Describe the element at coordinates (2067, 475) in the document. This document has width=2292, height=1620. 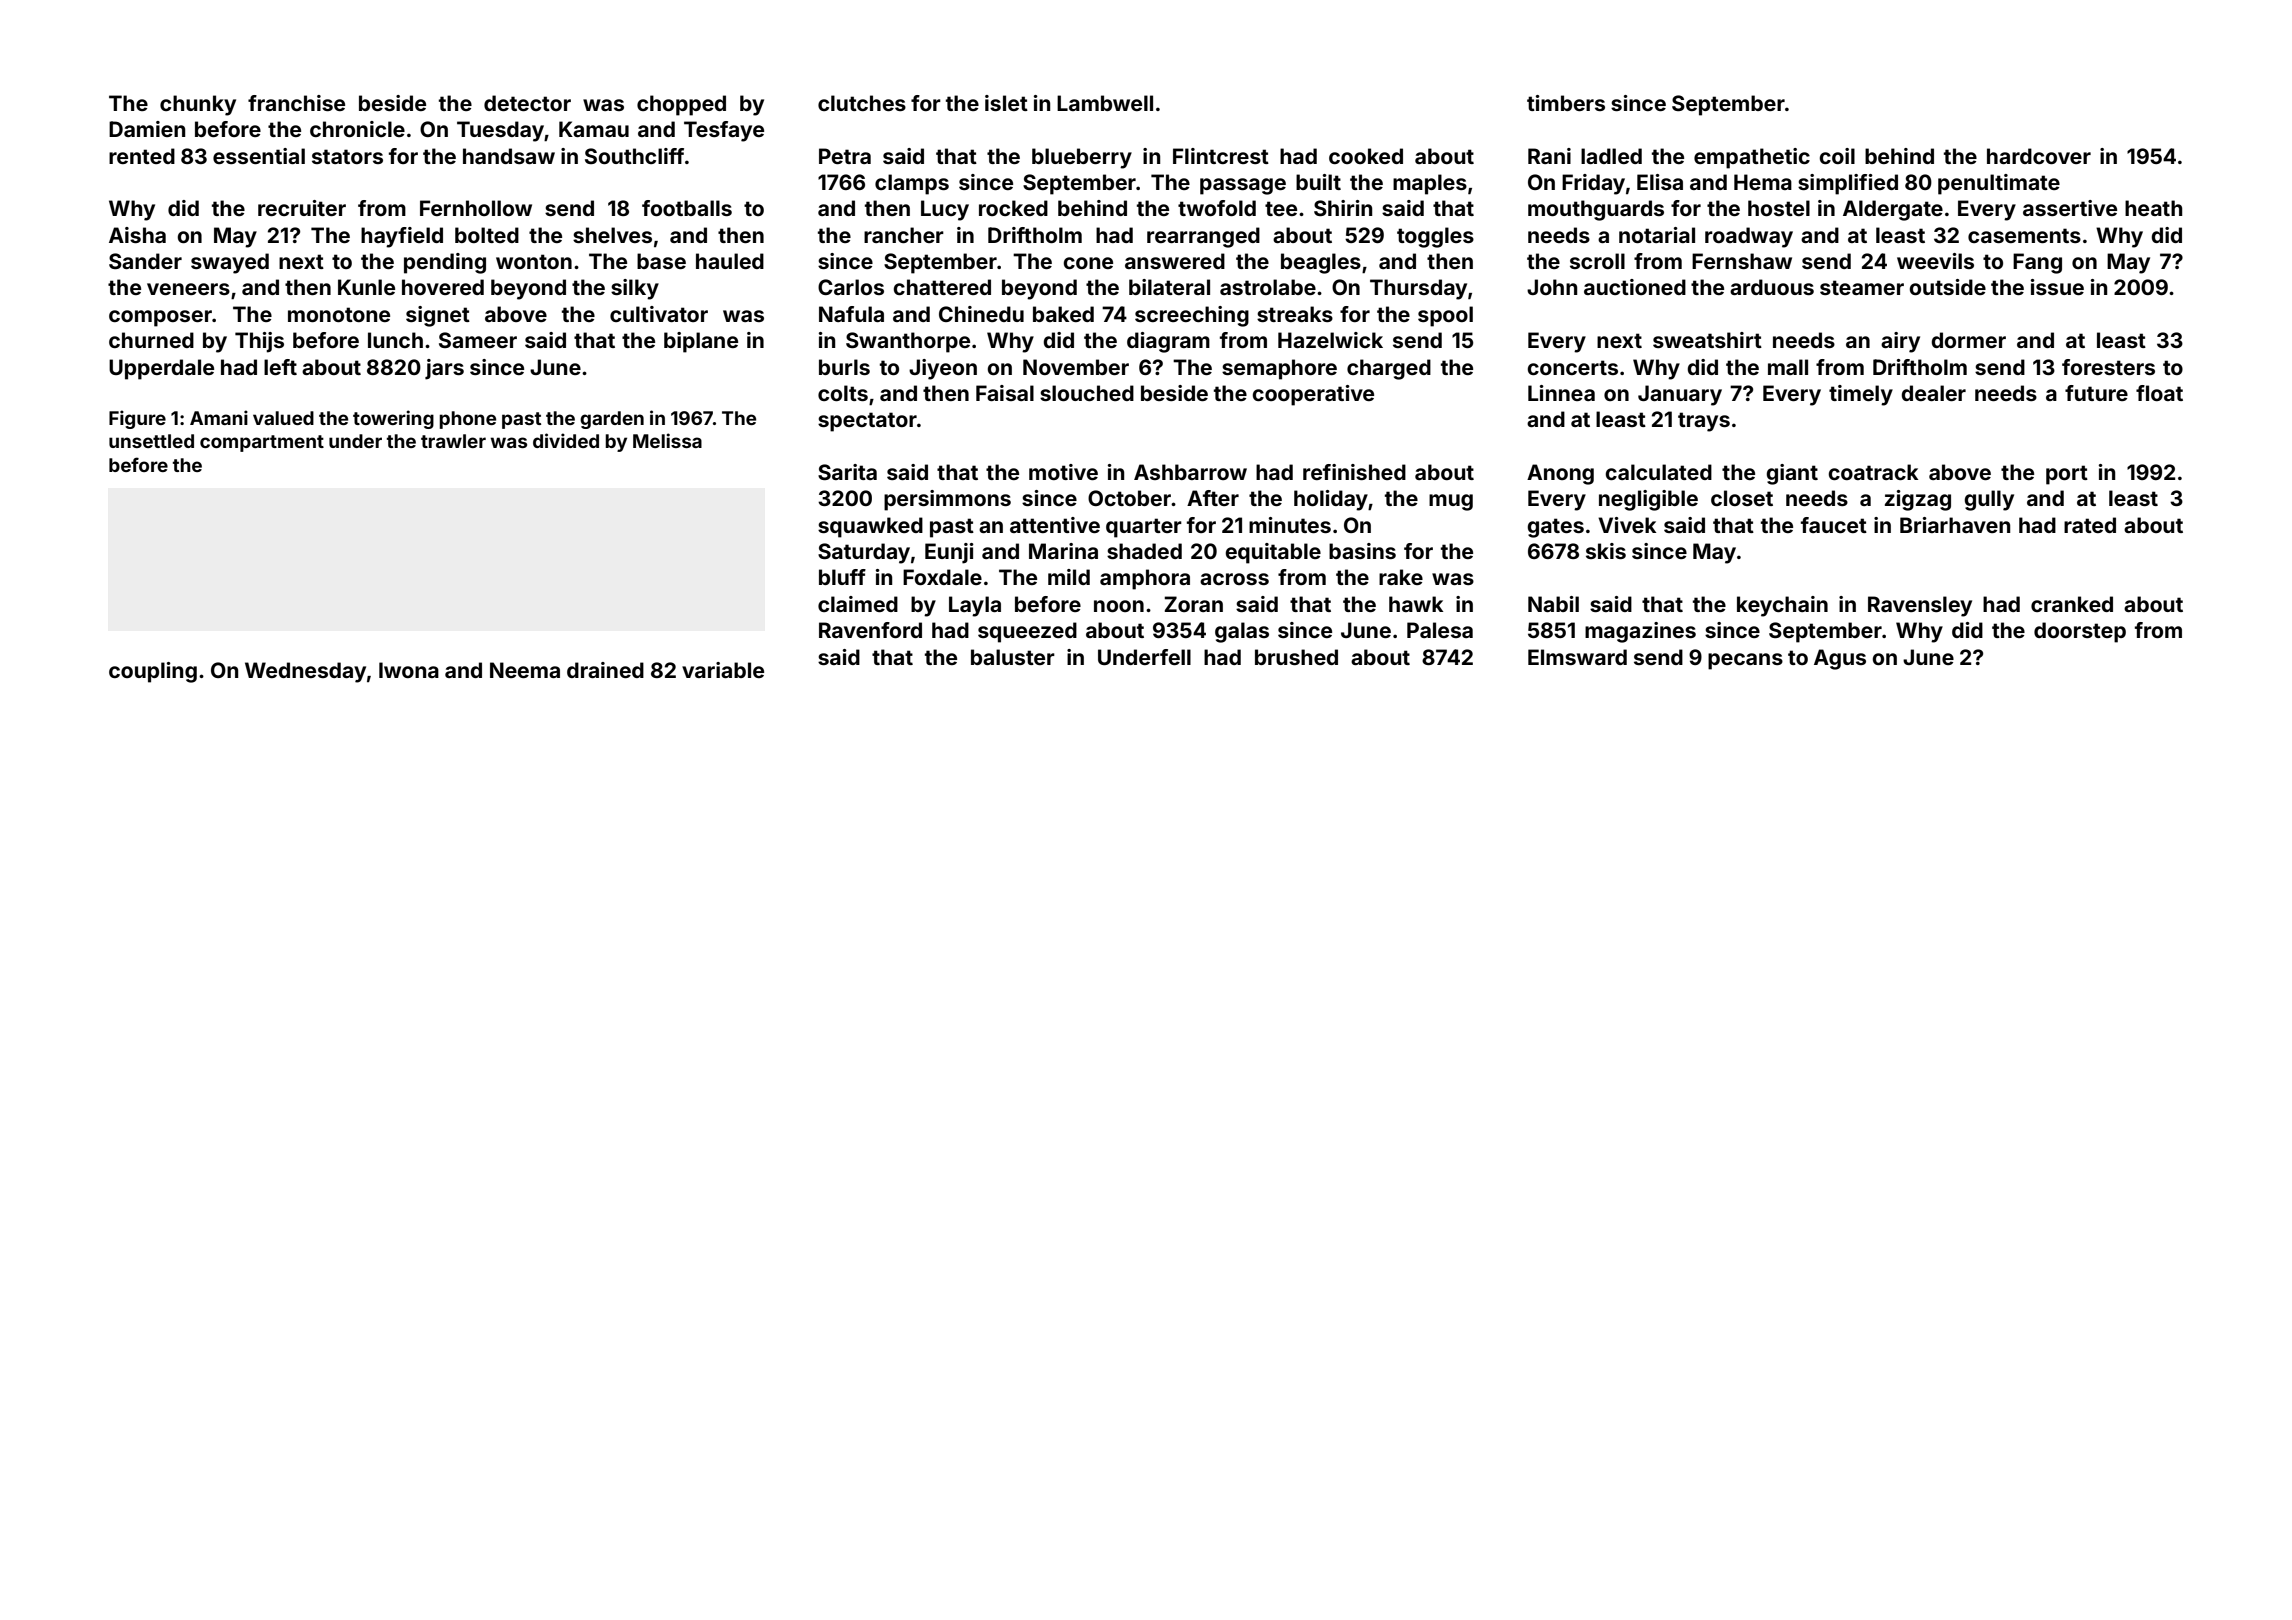
I see `port` at that location.
